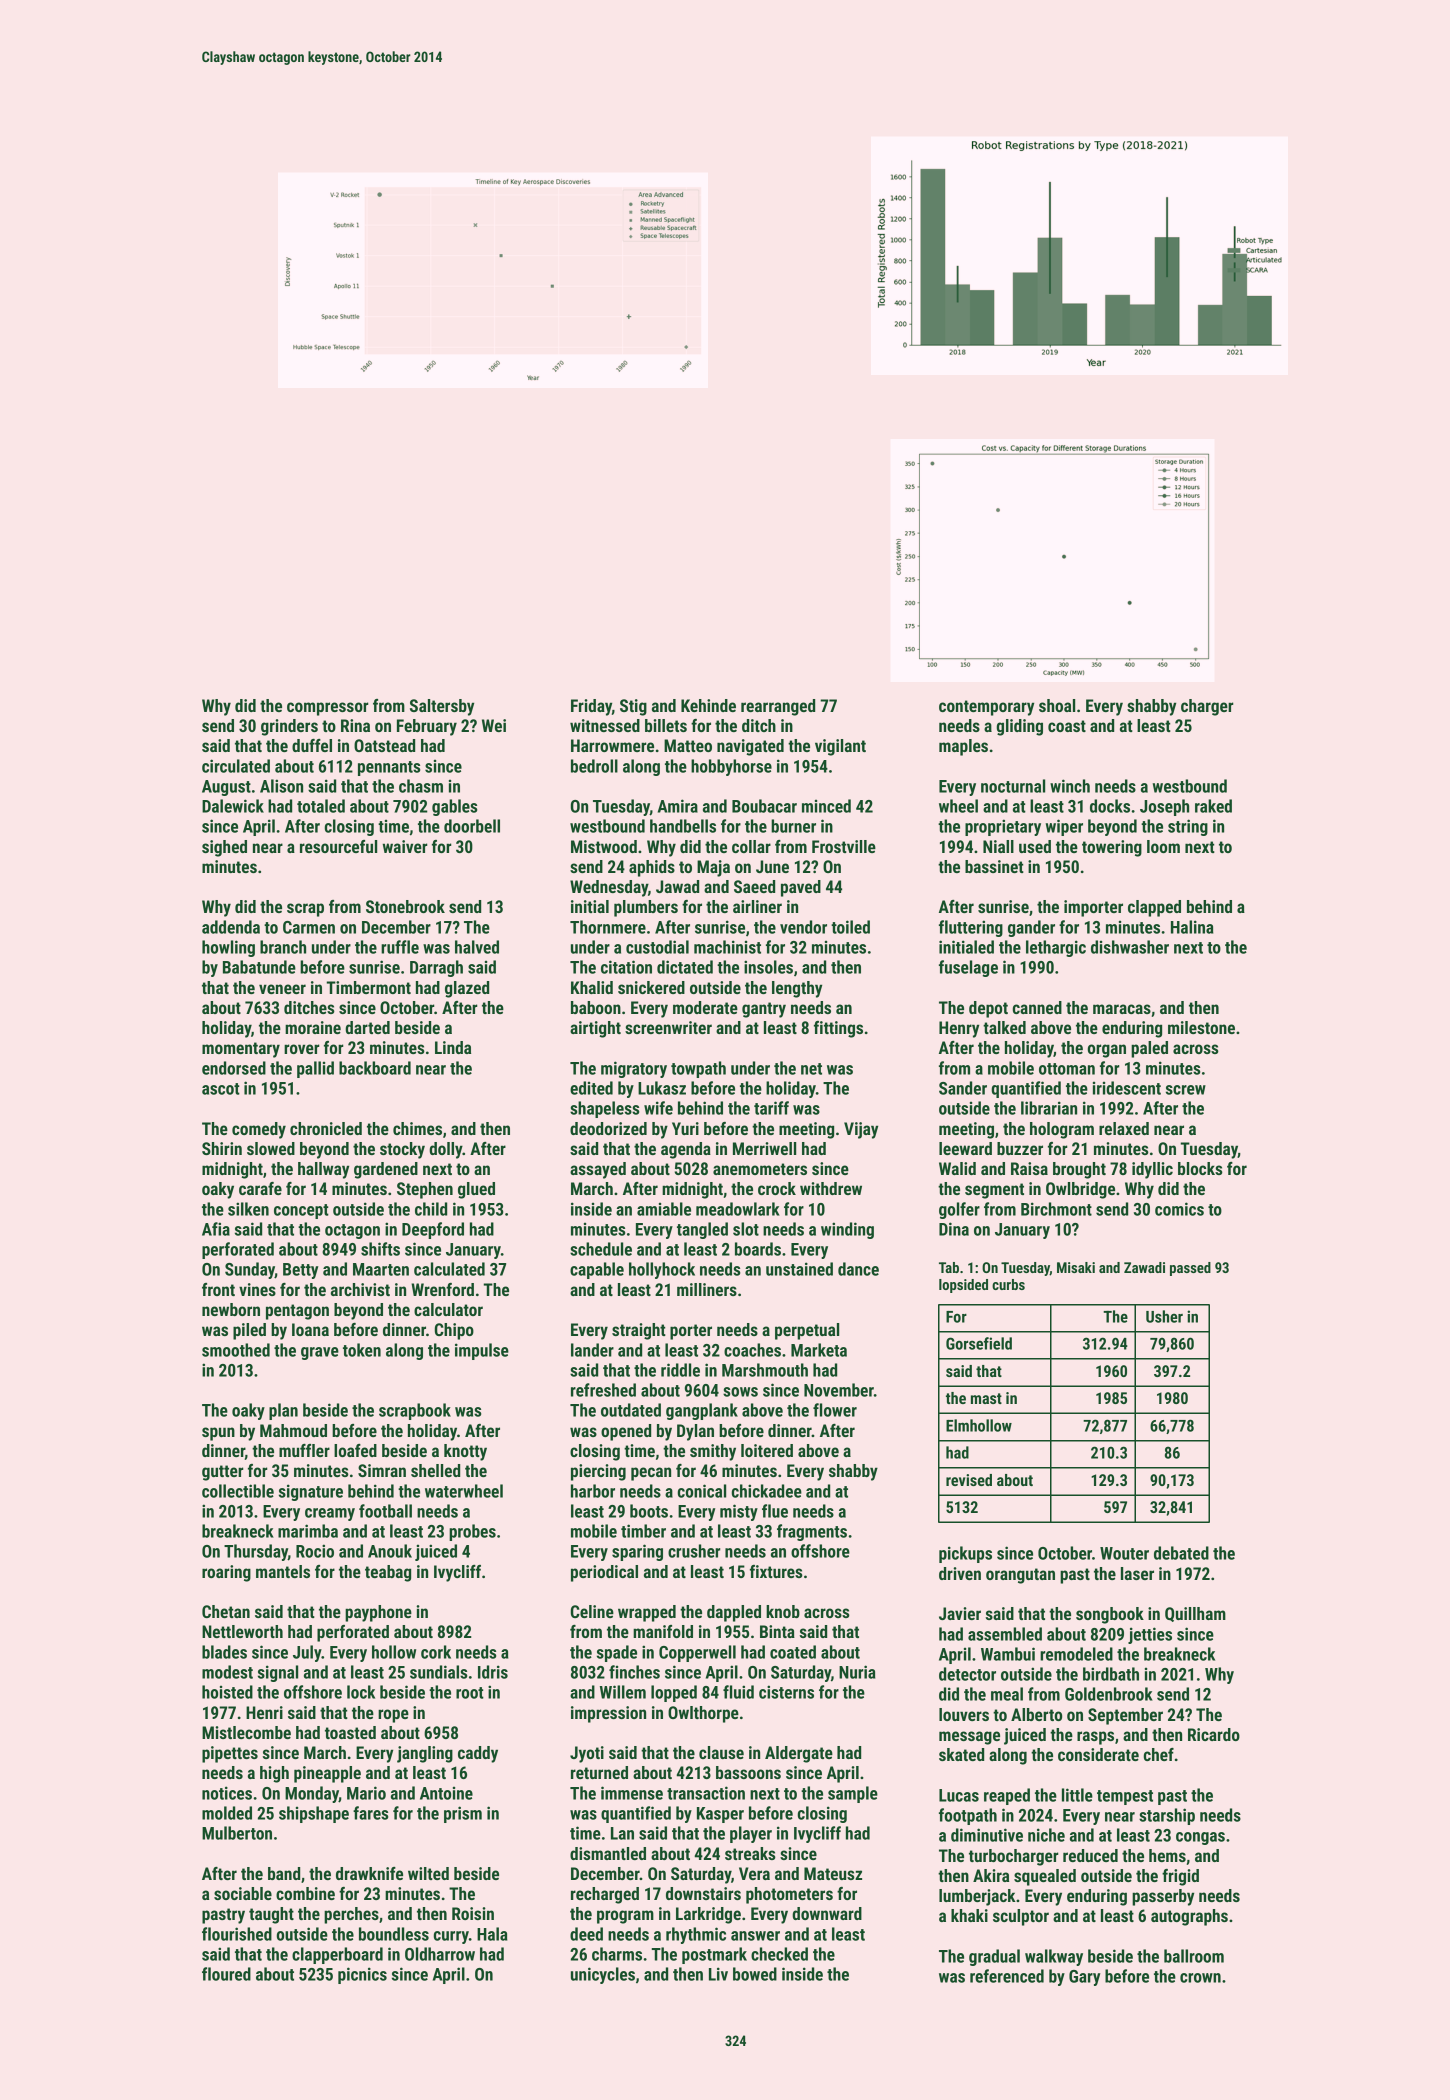 The image size is (1450, 2100). What do you see at coordinates (467, 989) in the document?
I see `glazed` at bounding box center [467, 989].
